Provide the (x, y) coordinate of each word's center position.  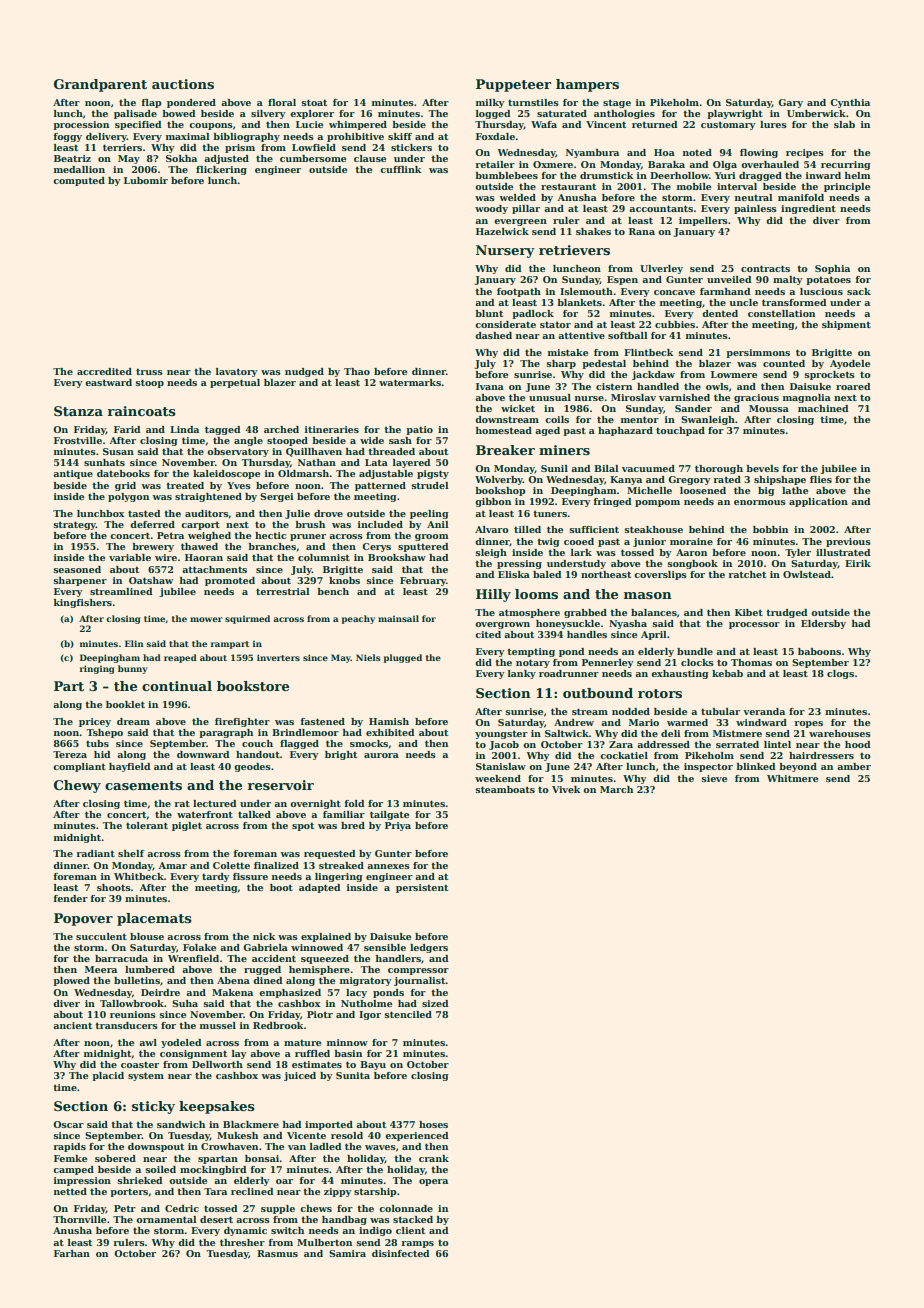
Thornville (79, 1219)
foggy (68, 137)
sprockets (830, 375)
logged (493, 114)
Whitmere (792, 778)
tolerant (147, 825)
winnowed (317, 947)
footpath (519, 292)
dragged (760, 176)
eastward (108, 382)
